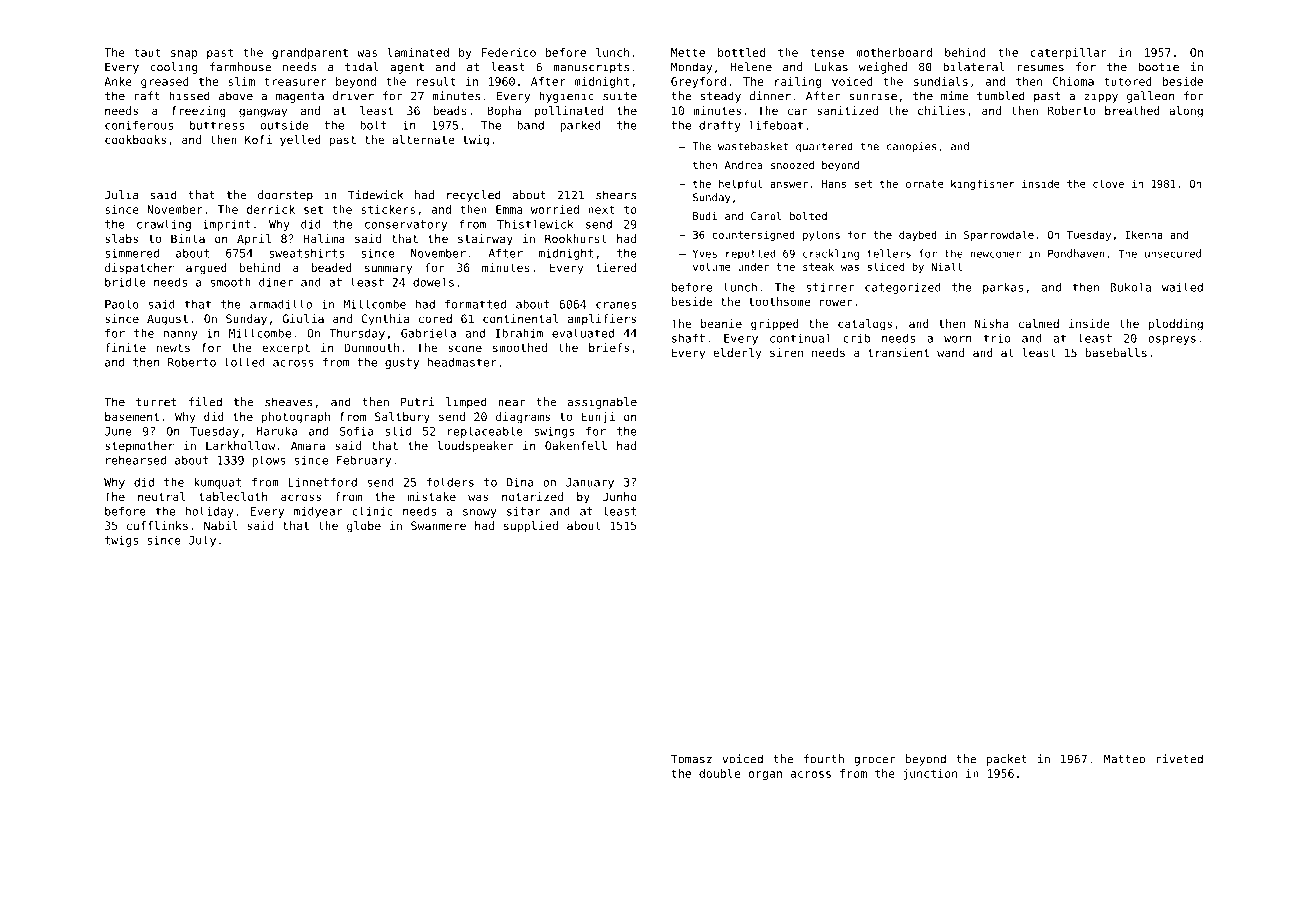 The height and width of the screenshot is (924, 1308). I want to click on sundials, so click(941, 81).
